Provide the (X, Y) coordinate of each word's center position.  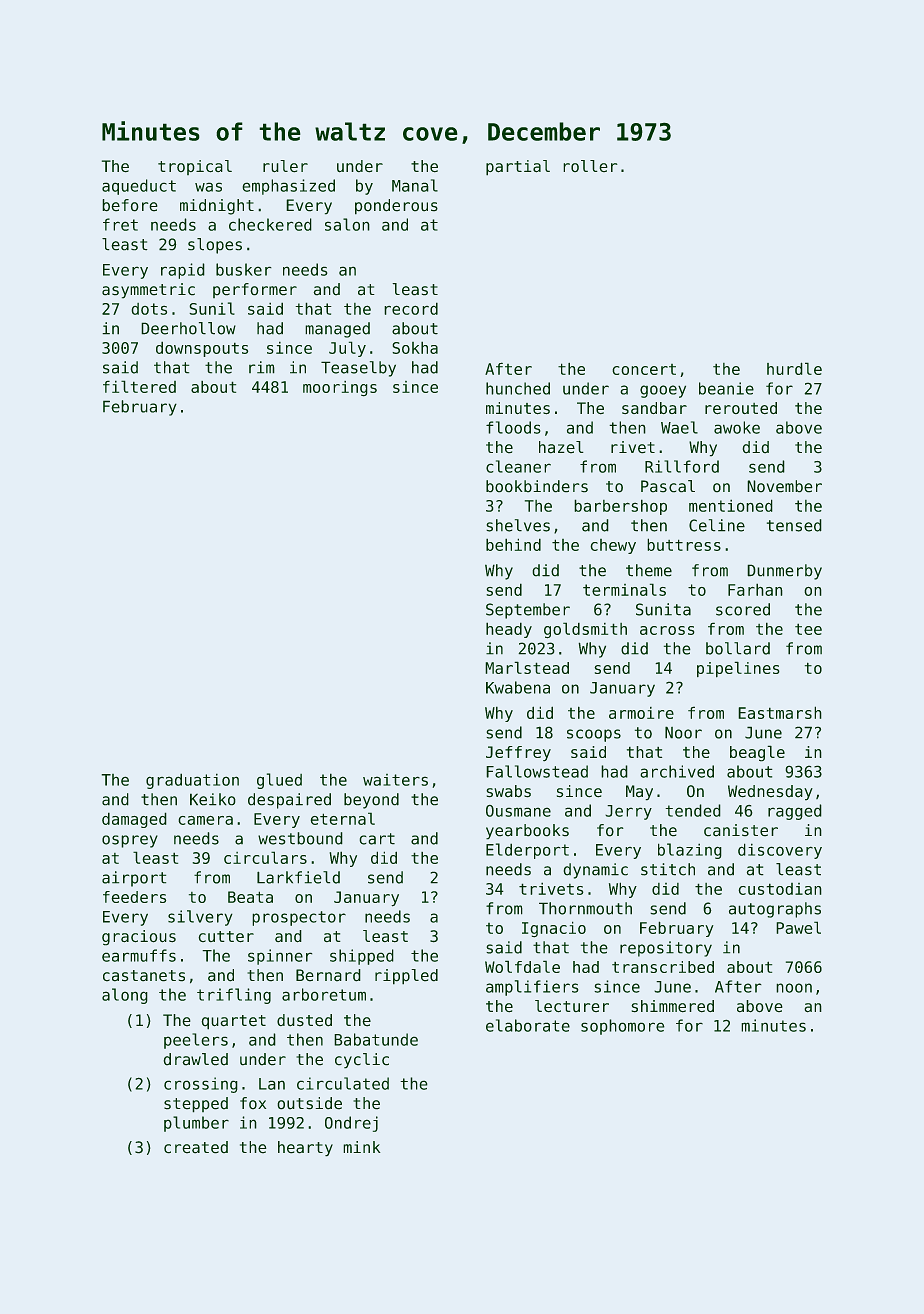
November (784, 486)
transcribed (663, 967)
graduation (192, 781)
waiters (395, 780)
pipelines (738, 669)
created (196, 1147)
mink (362, 1147)
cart (377, 839)
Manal (415, 185)
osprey (130, 841)
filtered (139, 386)
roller (590, 166)
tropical (195, 167)
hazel (561, 447)
